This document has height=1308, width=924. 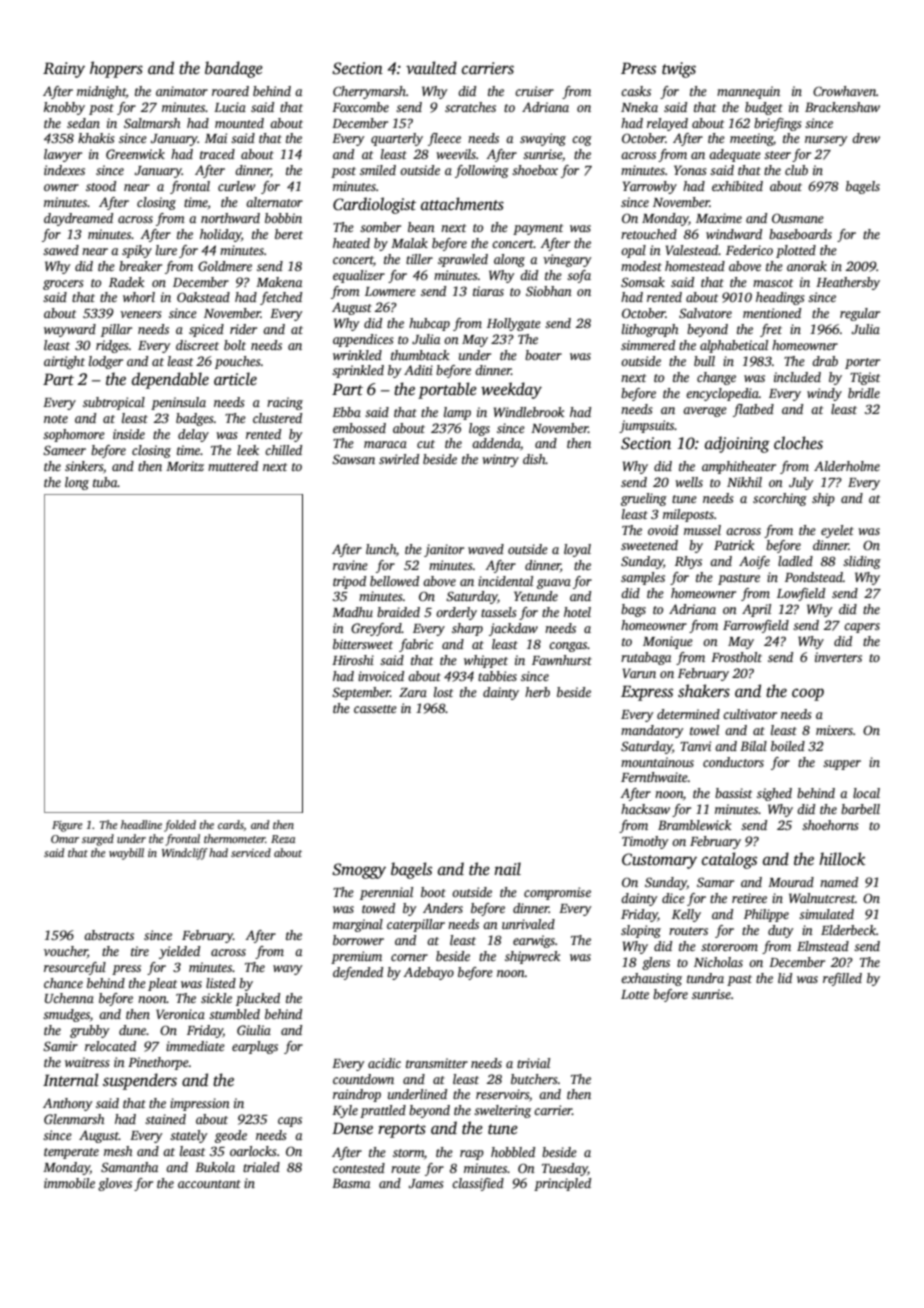 I want to click on Crowhaven, so click(x=844, y=91).
